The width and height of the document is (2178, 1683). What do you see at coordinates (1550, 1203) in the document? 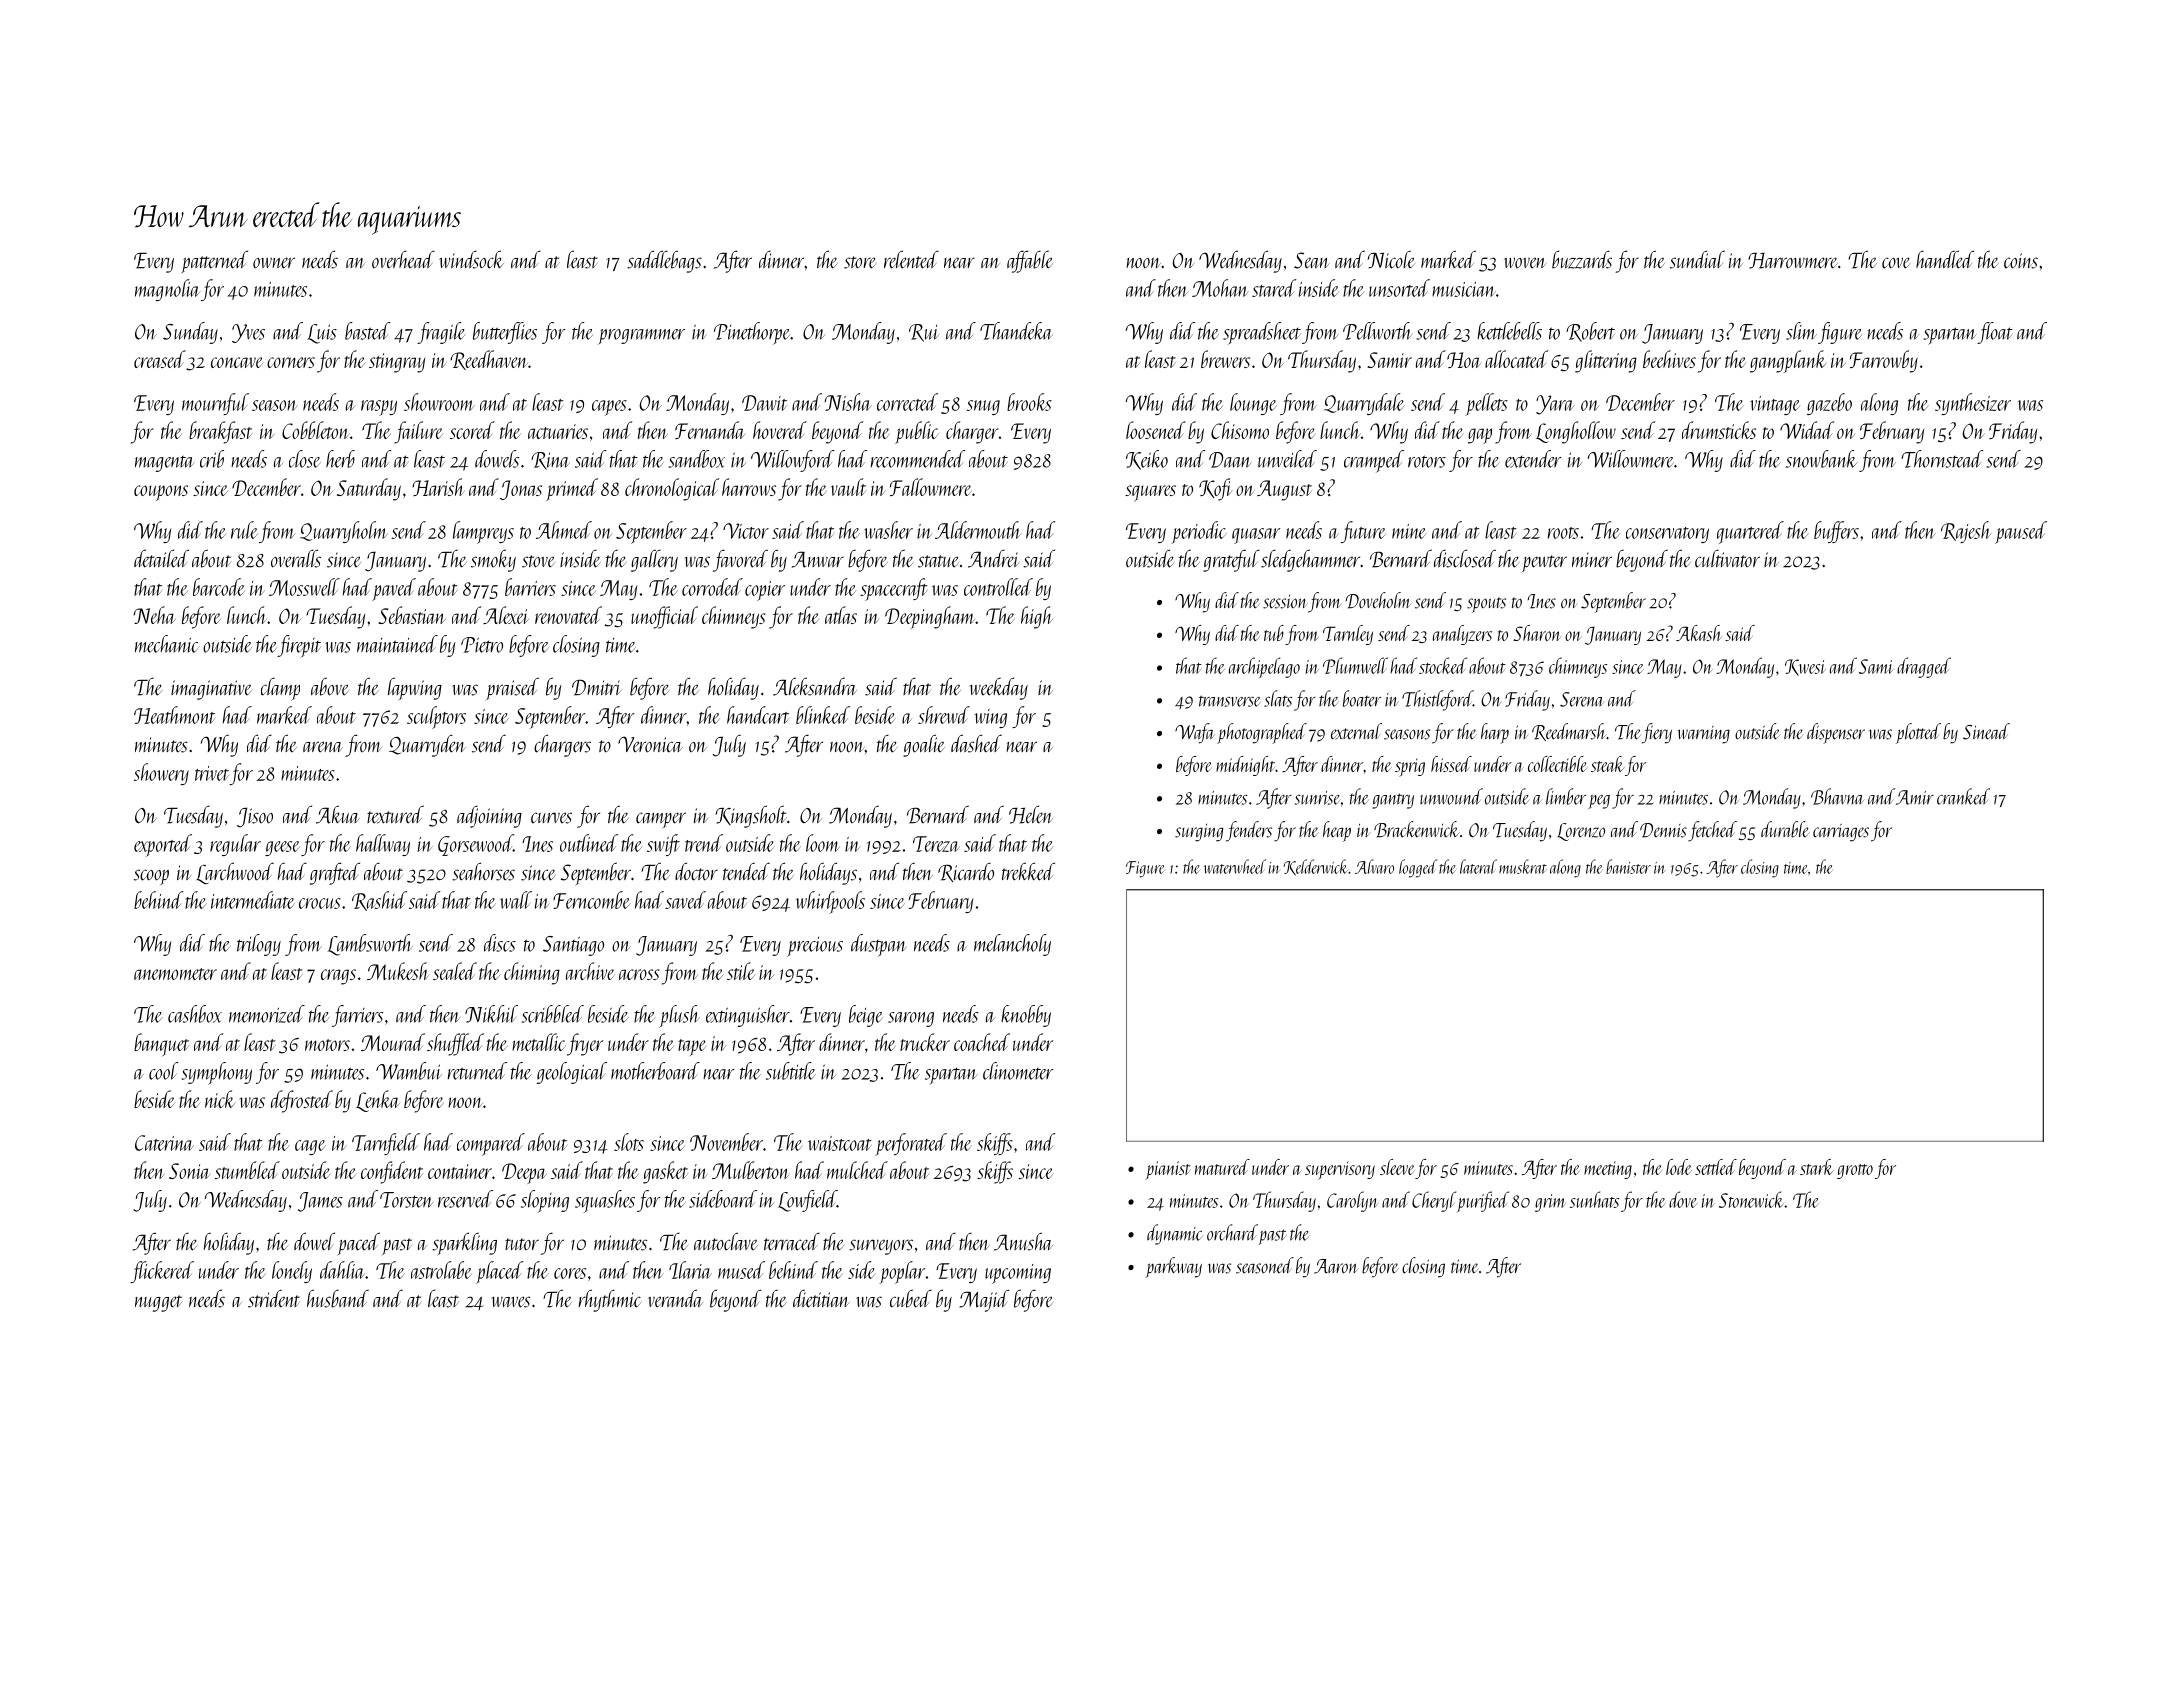
I see `grim` at bounding box center [1550, 1203].
